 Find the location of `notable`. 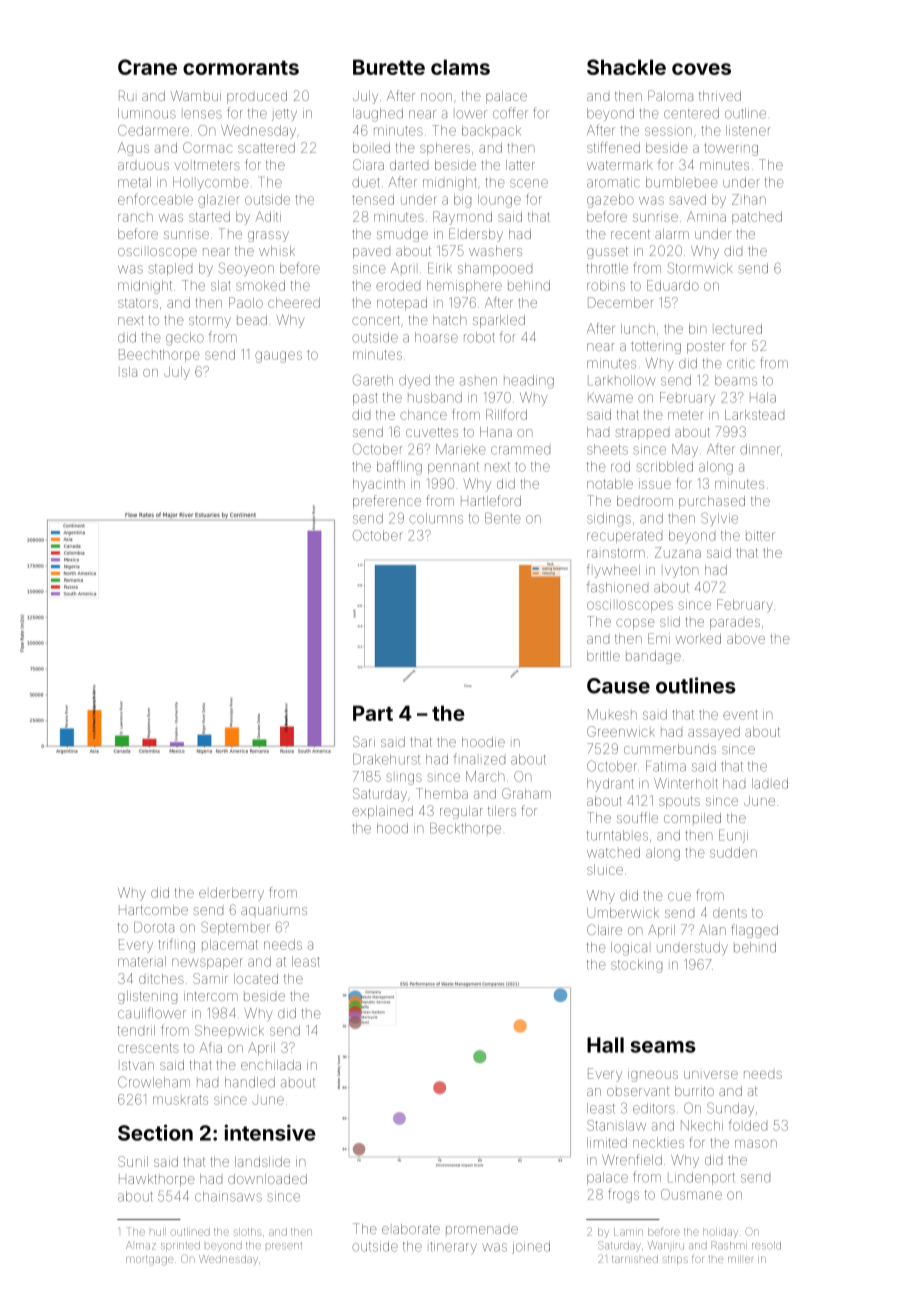

notable is located at coordinates (610, 484).
